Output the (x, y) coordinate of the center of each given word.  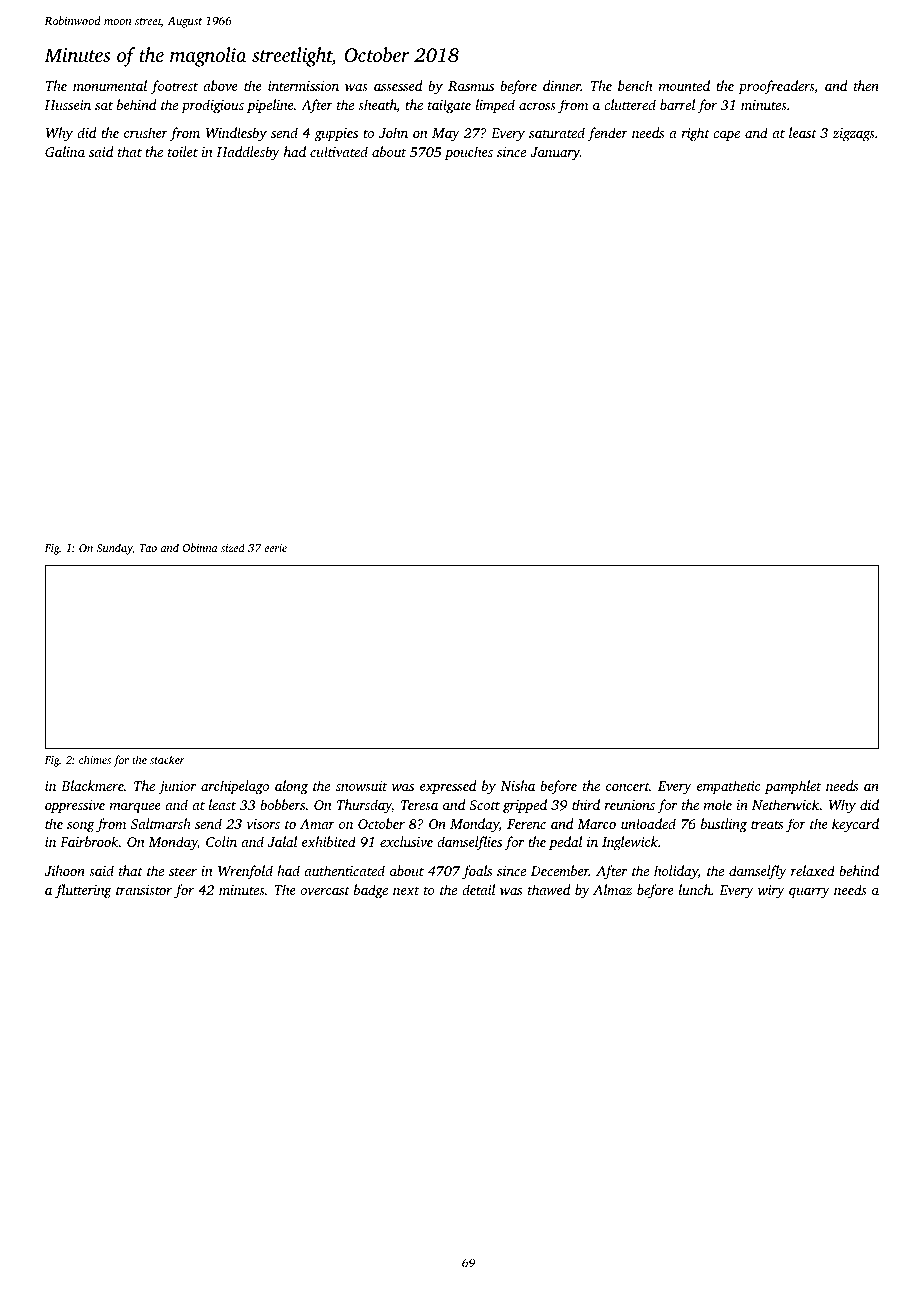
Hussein (67, 105)
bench (635, 85)
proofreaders (776, 87)
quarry (809, 893)
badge (371, 891)
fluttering (83, 891)
